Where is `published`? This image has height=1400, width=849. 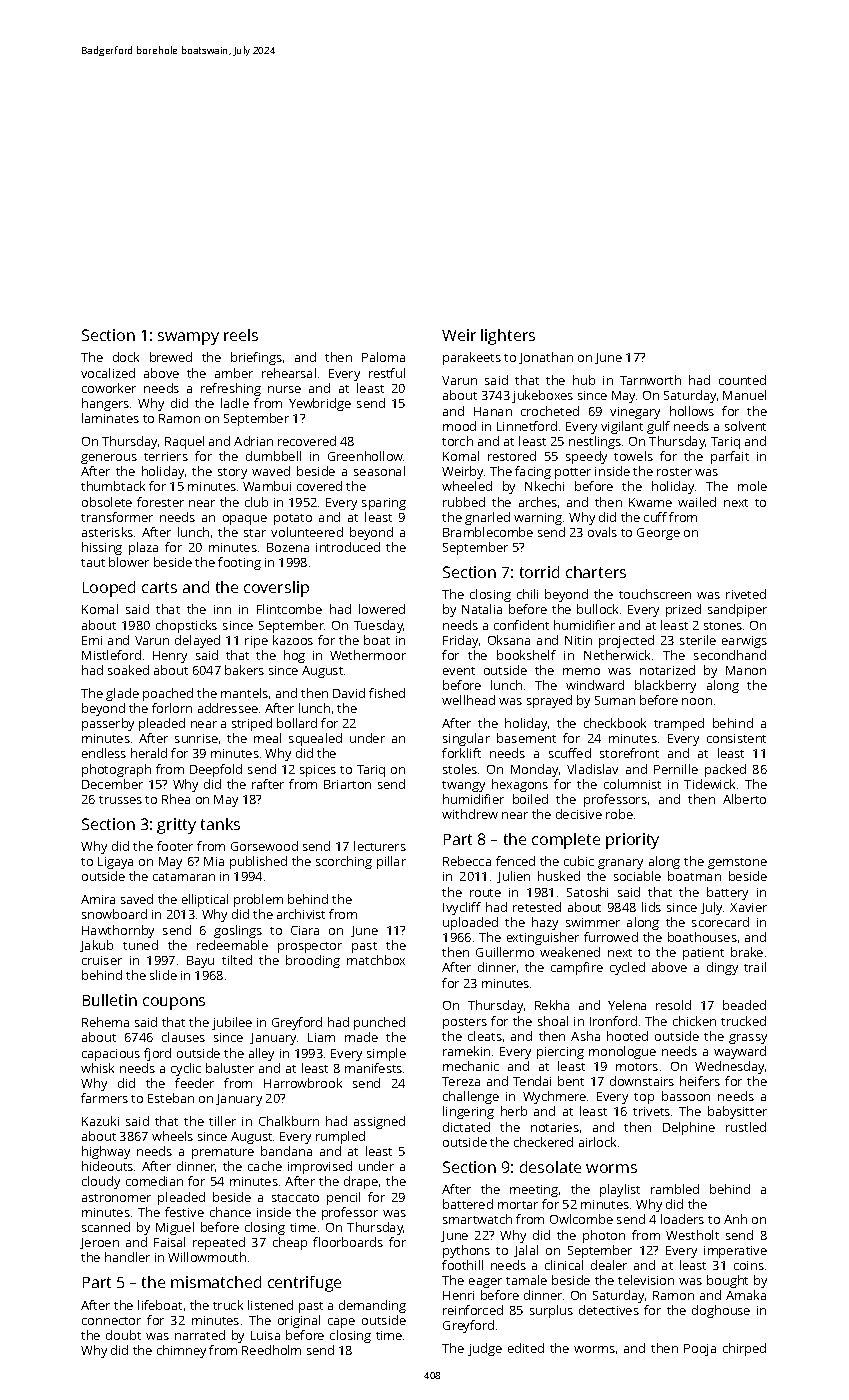 published is located at coordinates (258, 862).
